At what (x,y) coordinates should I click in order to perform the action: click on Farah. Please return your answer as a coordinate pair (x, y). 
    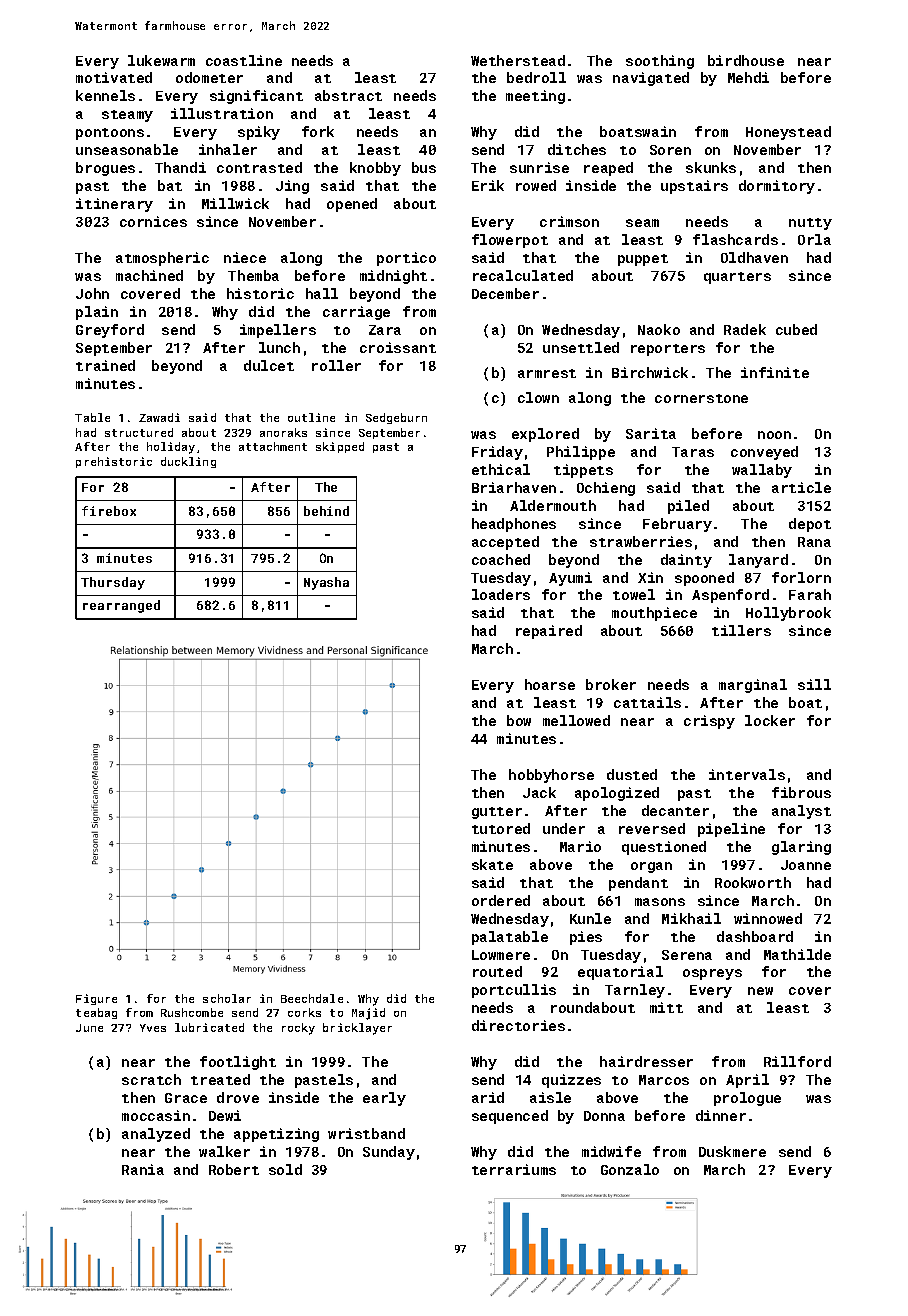
    Looking at the image, I should click on (810, 594).
